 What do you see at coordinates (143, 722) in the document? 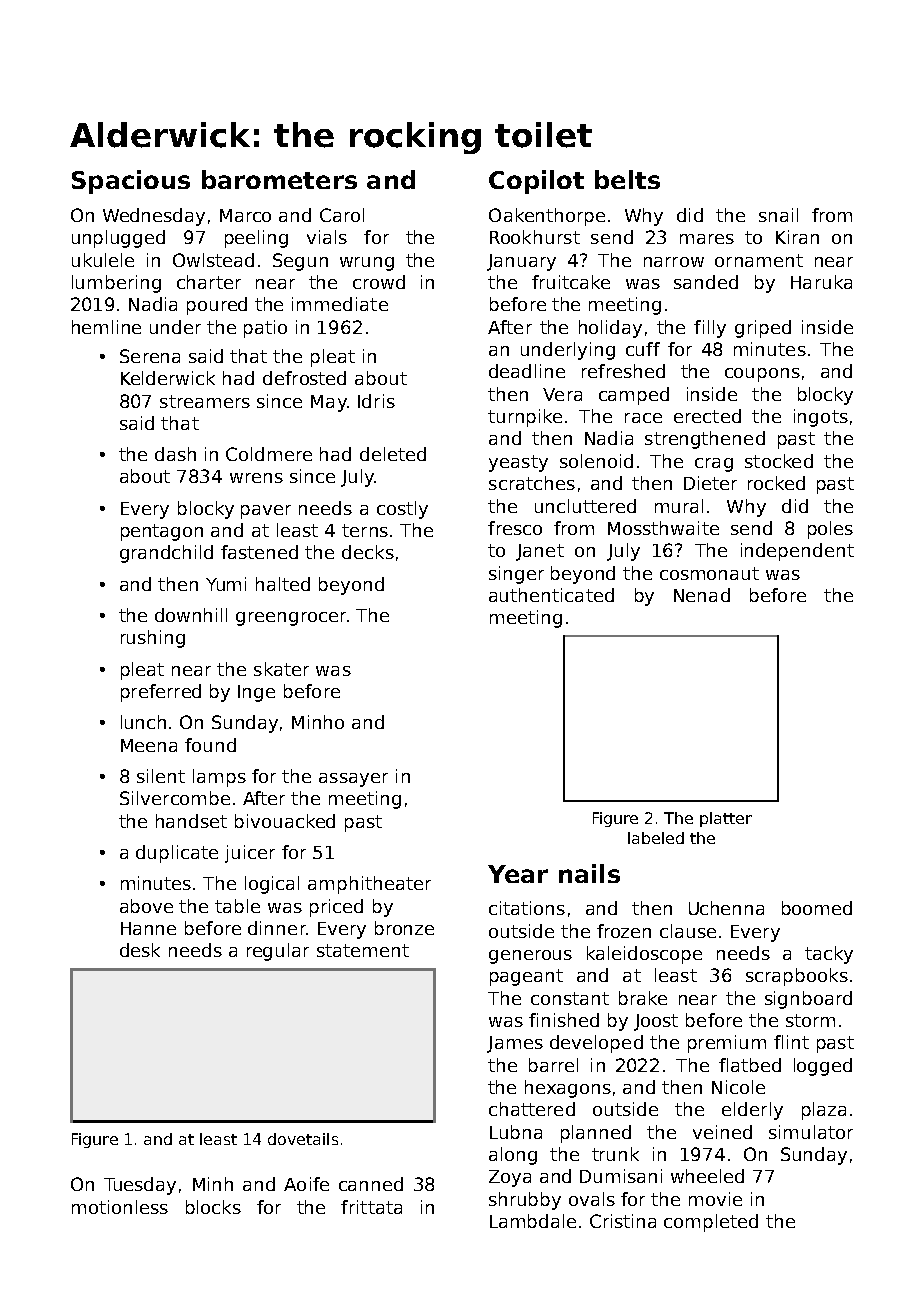
I see `lunch` at bounding box center [143, 722].
